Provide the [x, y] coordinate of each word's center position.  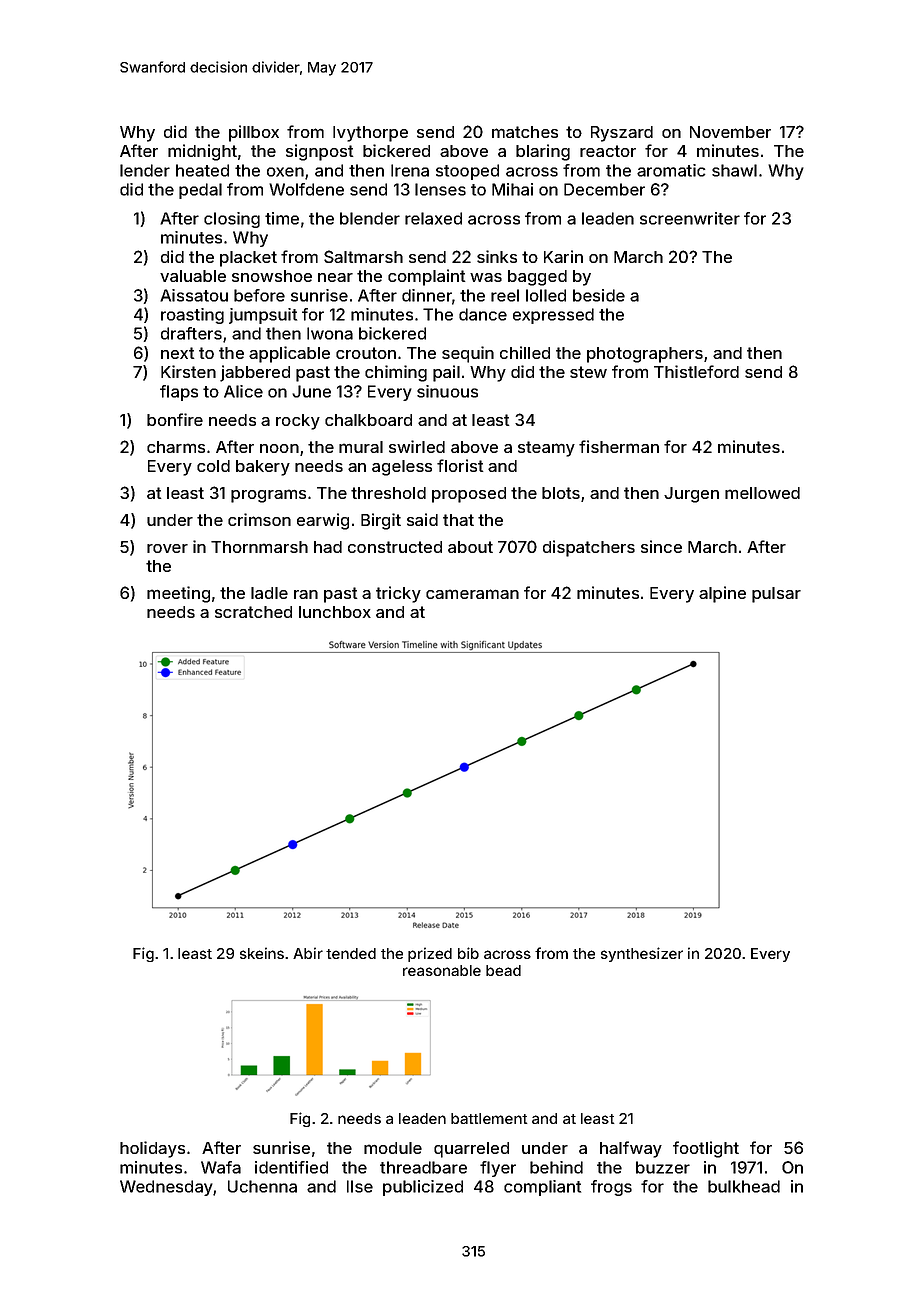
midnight [202, 152]
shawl [734, 170]
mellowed [762, 493]
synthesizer [642, 954]
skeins [262, 953]
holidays [152, 1149]
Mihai [512, 189]
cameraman [472, 594]
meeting [178, 594]
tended [351, 953]
